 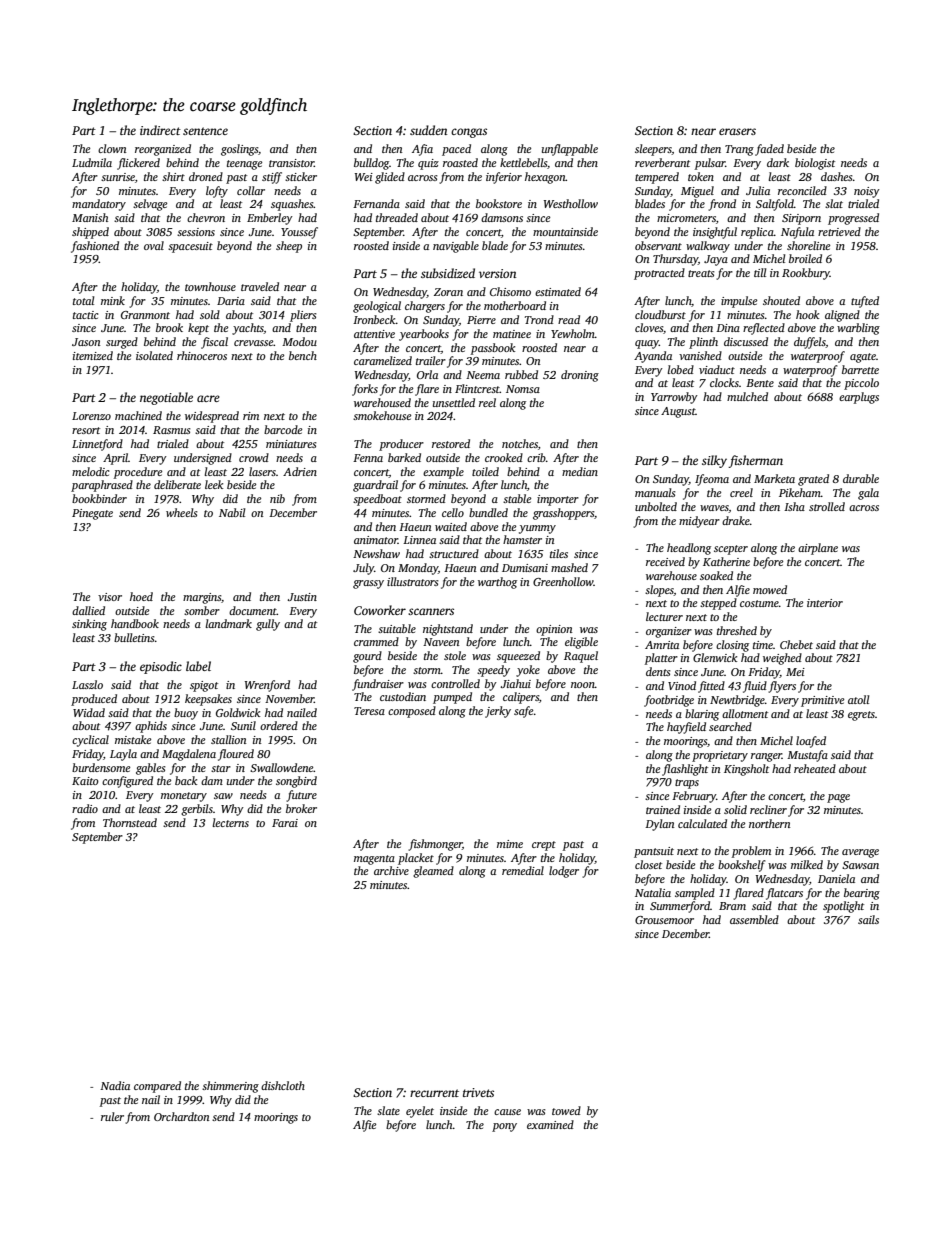 I want to click on noon, so click(x=583, y=685).
